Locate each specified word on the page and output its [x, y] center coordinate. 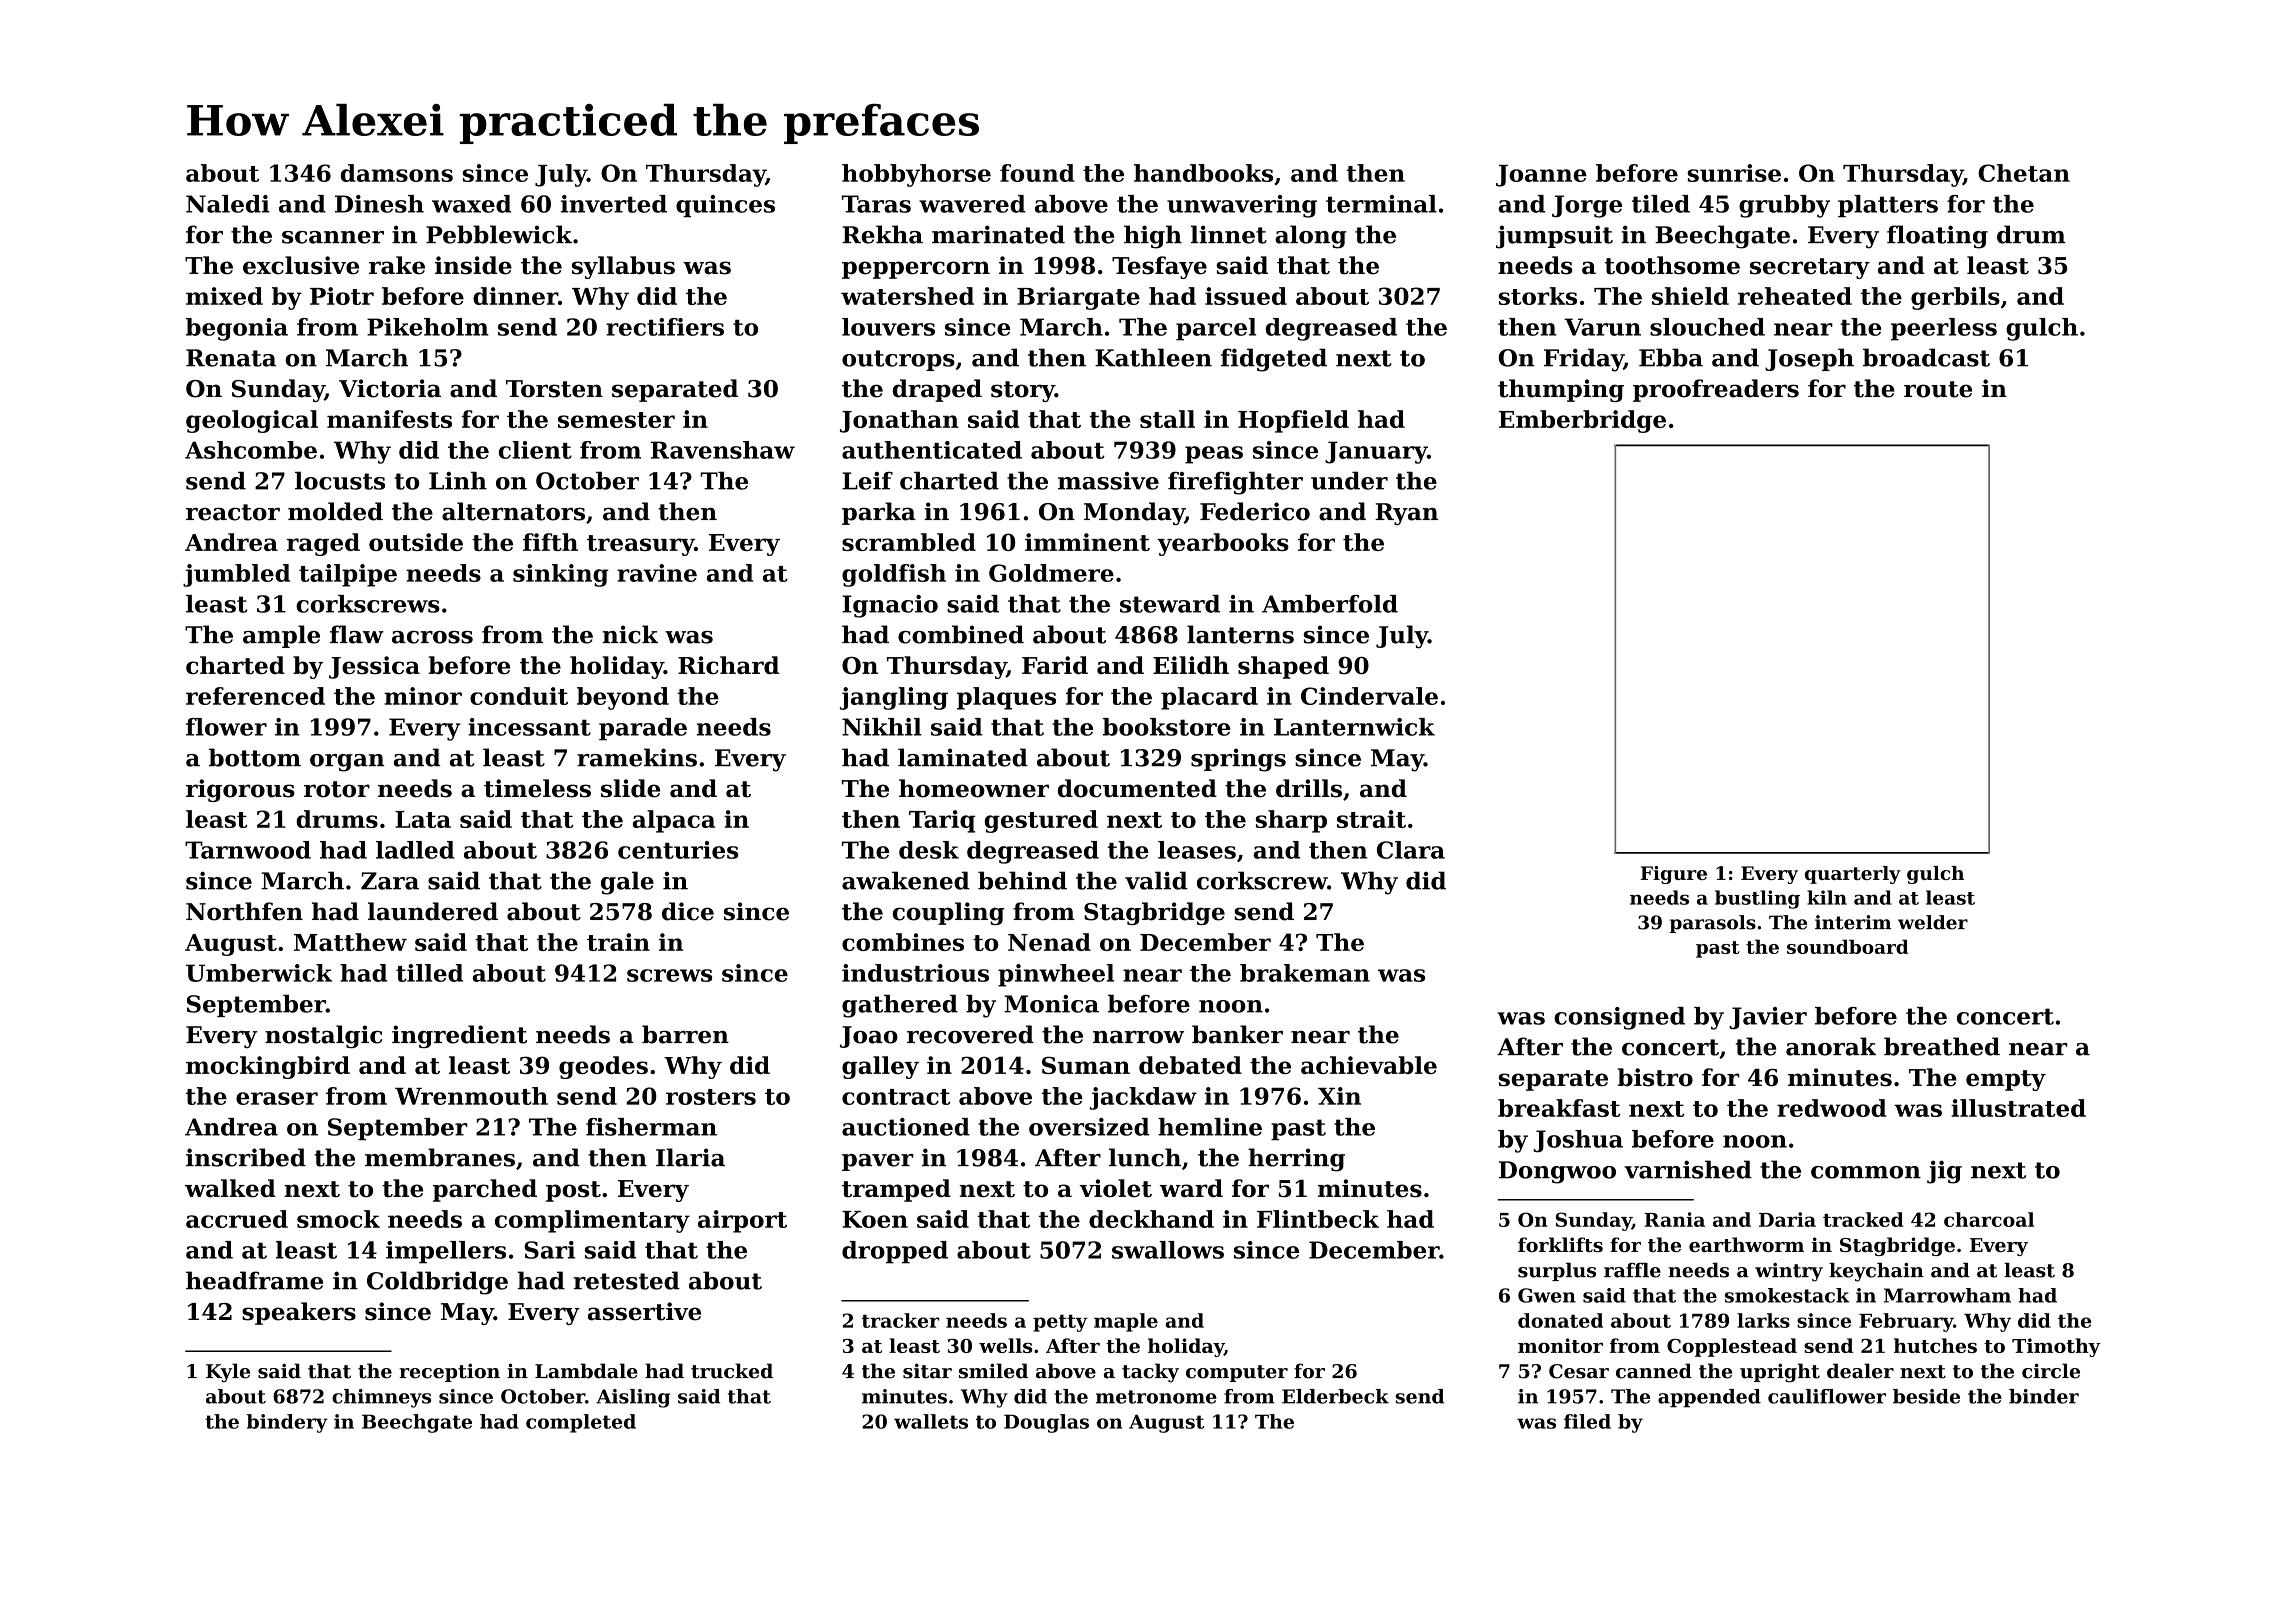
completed [581, 1423]
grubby [1784, 206]
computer [1237, 1373]
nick [630, 634]
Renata [231, 358]
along [1310, 237]
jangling [894, 698]
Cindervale [1369, 696]
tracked [1863, 1219]
